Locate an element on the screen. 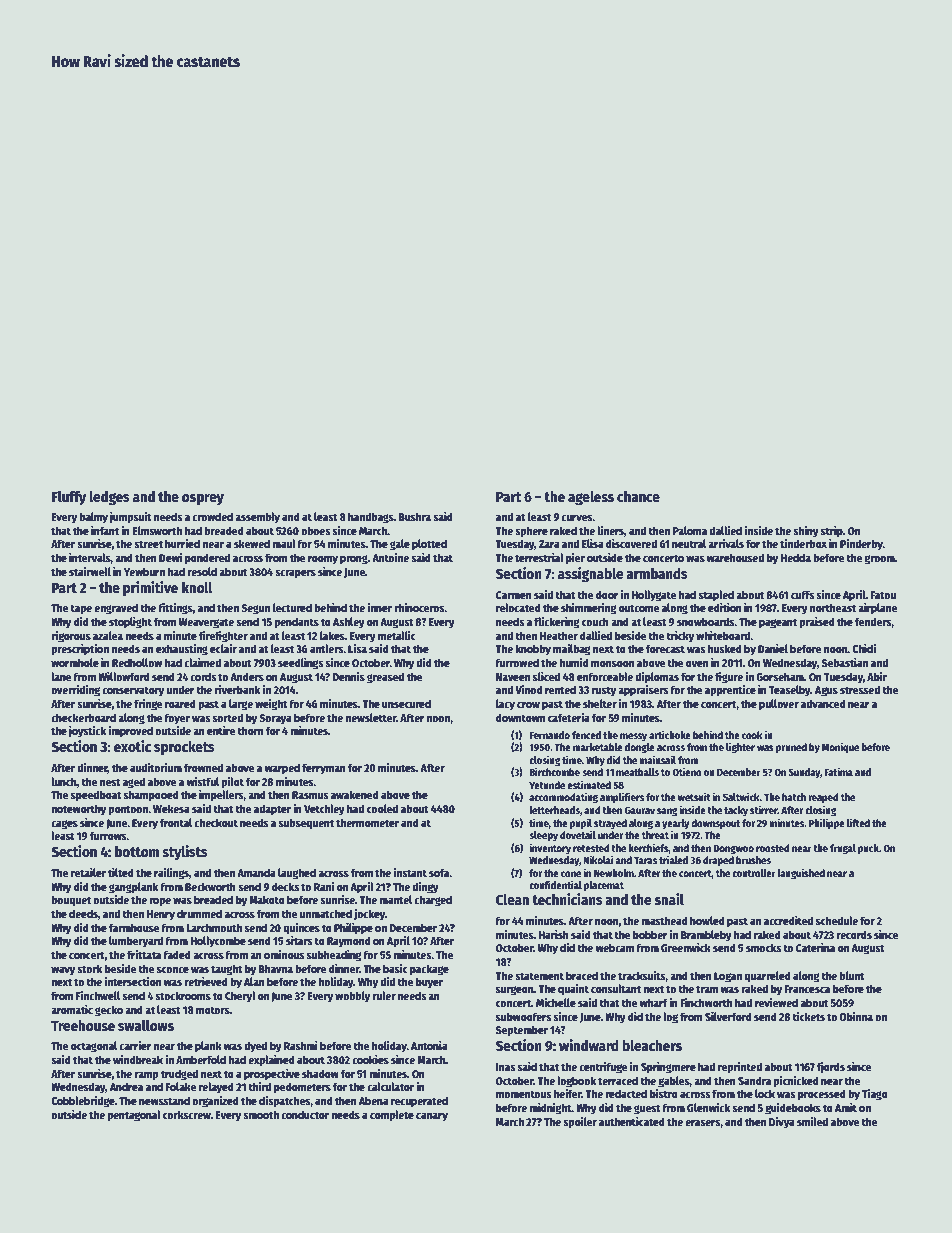 This screenshot has height=1233, width=952. Saltwick is located at coordinates (741, 796).
